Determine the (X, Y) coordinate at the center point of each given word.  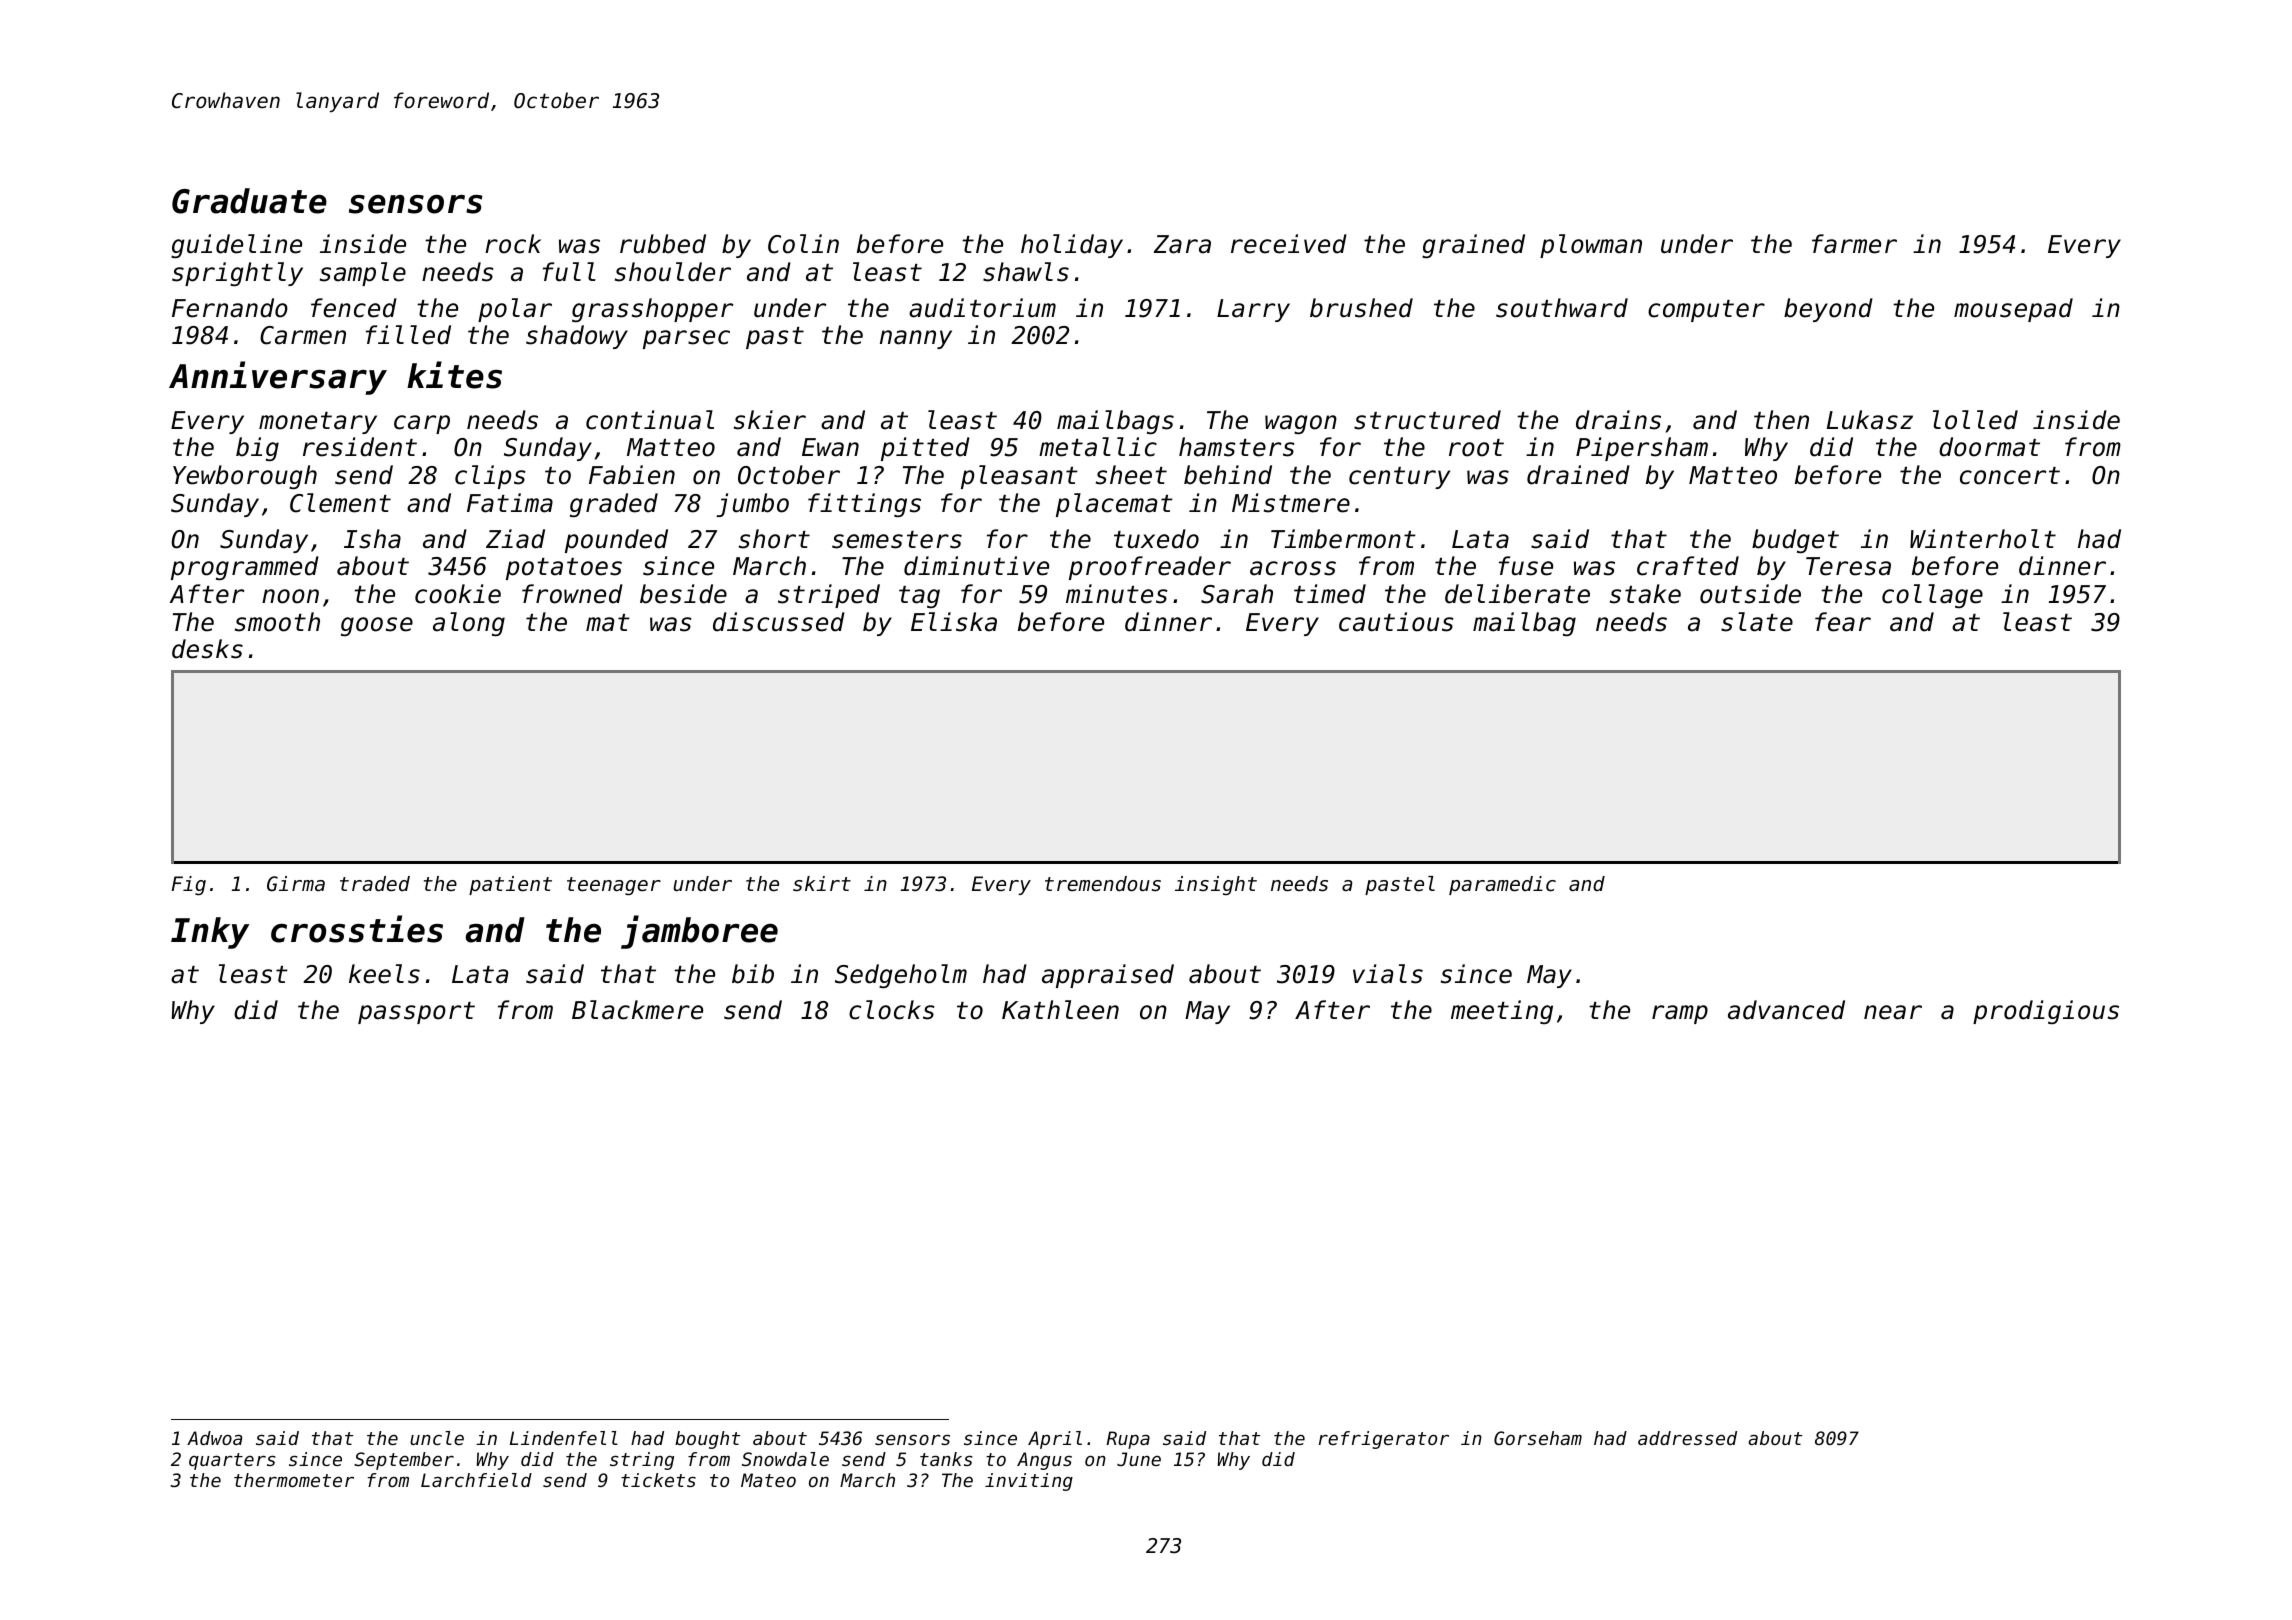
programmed (245, 568)
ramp (1680, 1014)
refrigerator (1384, 1440)
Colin (803, 244)
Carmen (303, 335)
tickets (658, 1480)
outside (1750, 594)
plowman (1591, 246)
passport (416, 1013)
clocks (892, 1010)
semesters (897, 540)
